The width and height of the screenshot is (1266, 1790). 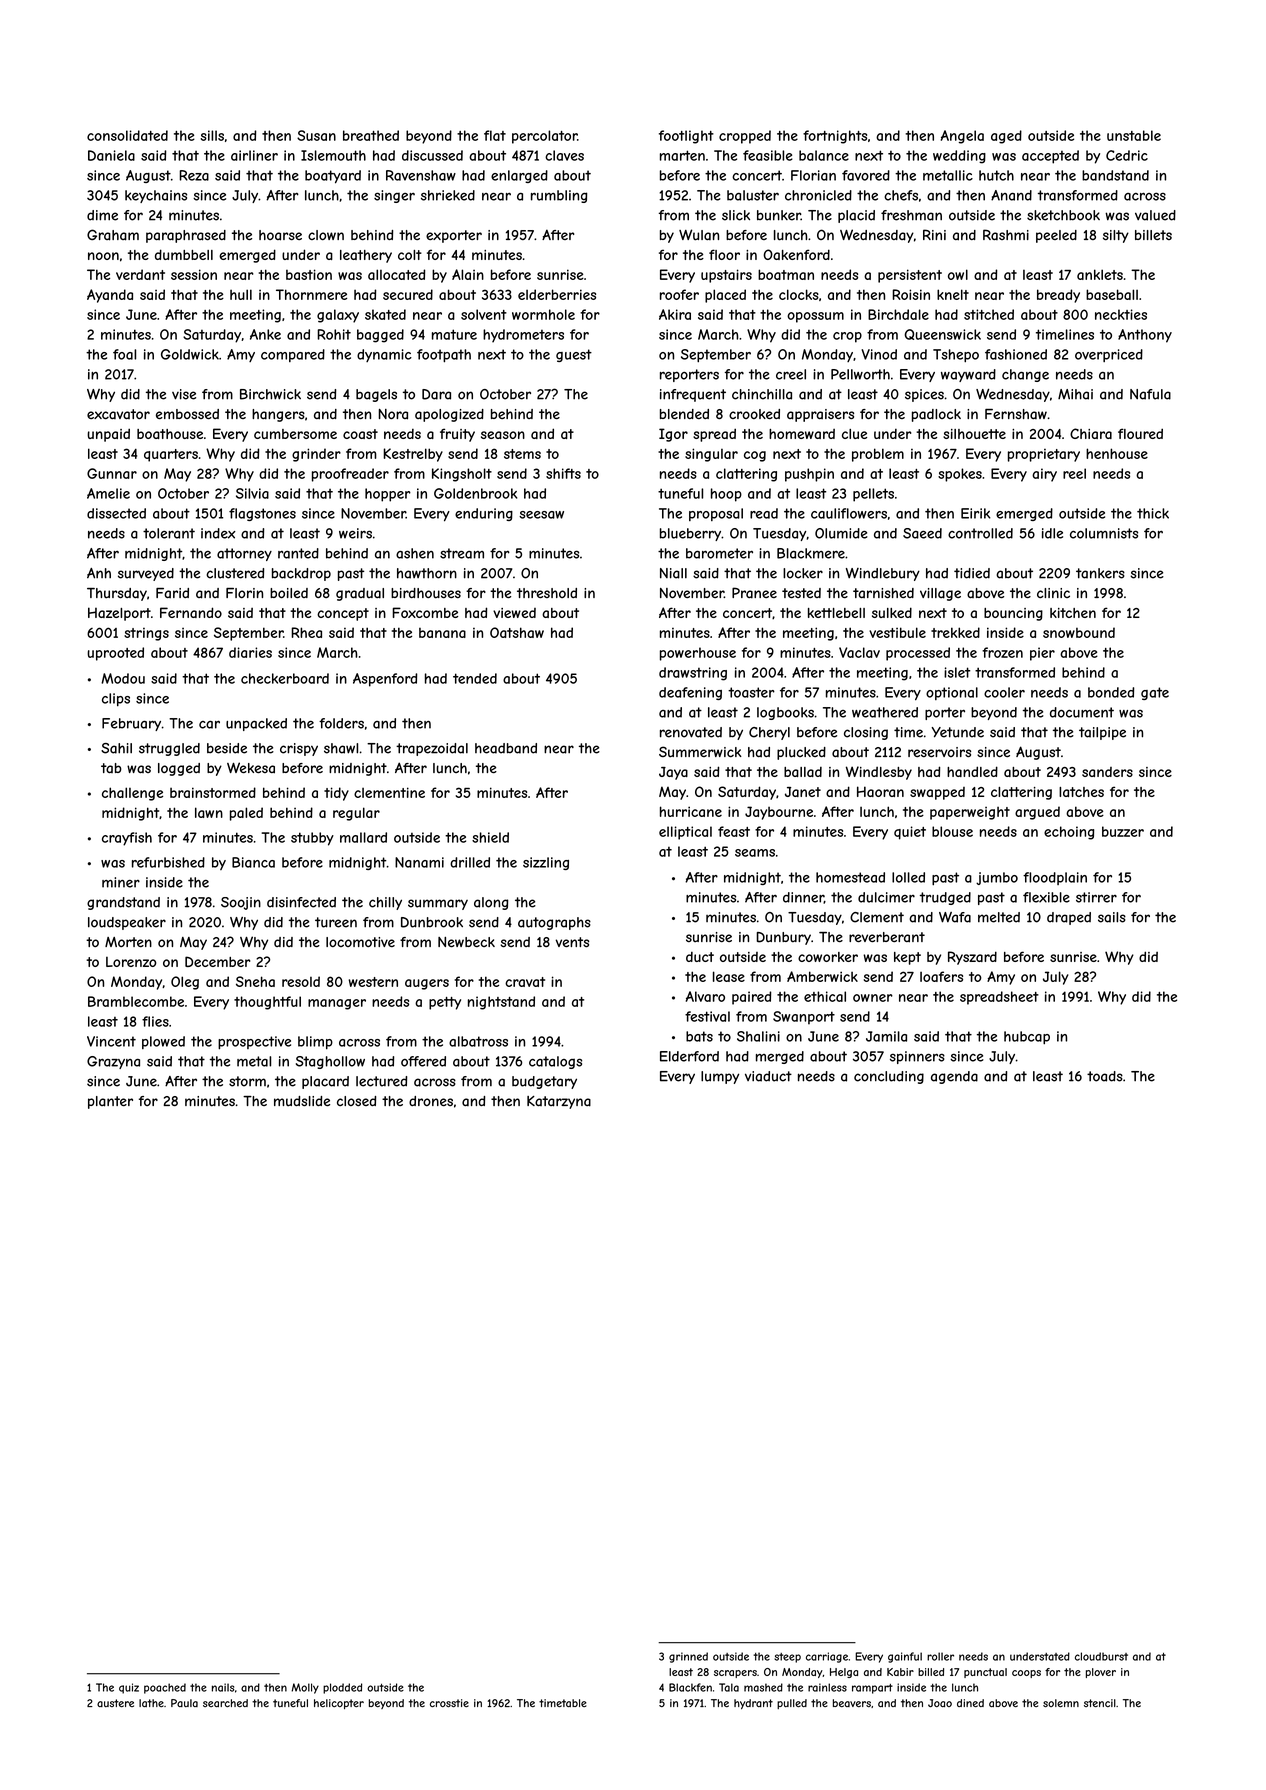 What do you see at coordinates (685, 833) in the screenshot?
I see `elliptical` at bounding box center [685, 833].
